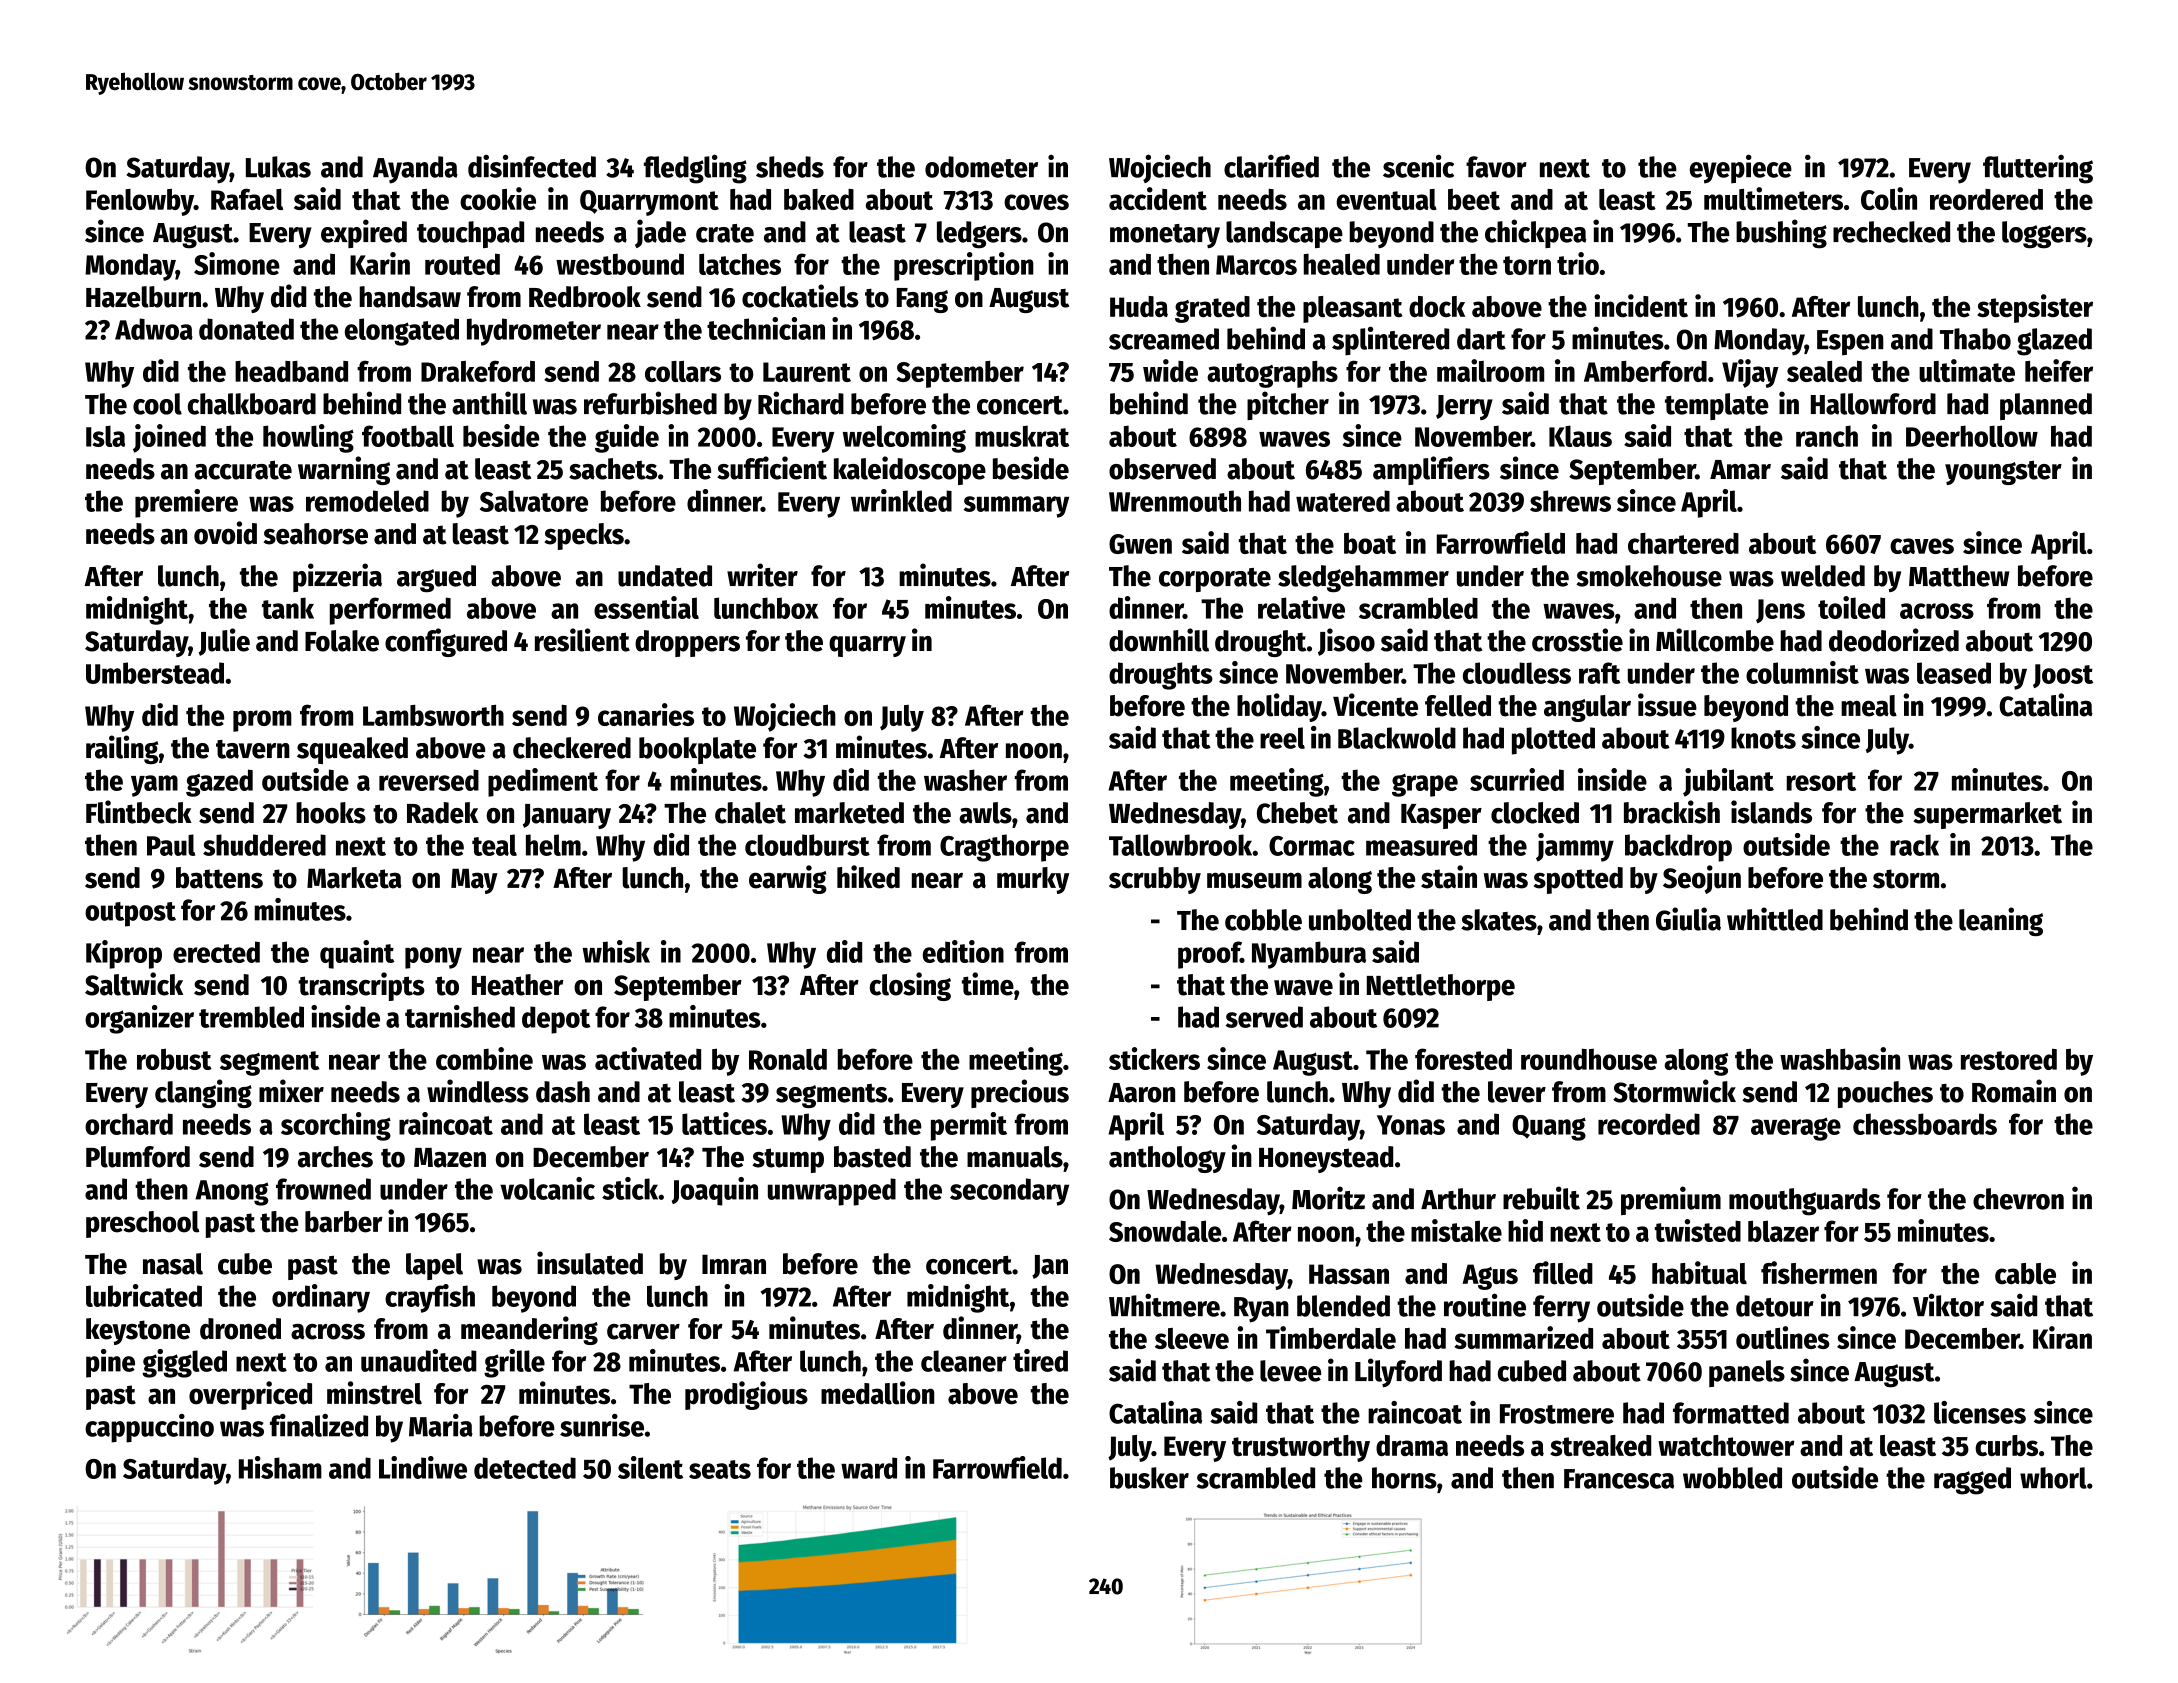 This screenshot has height=1683, width=2178. Describe the element at coordinates (1271, 166) in the screenshot. I see `clarified` at that location.
